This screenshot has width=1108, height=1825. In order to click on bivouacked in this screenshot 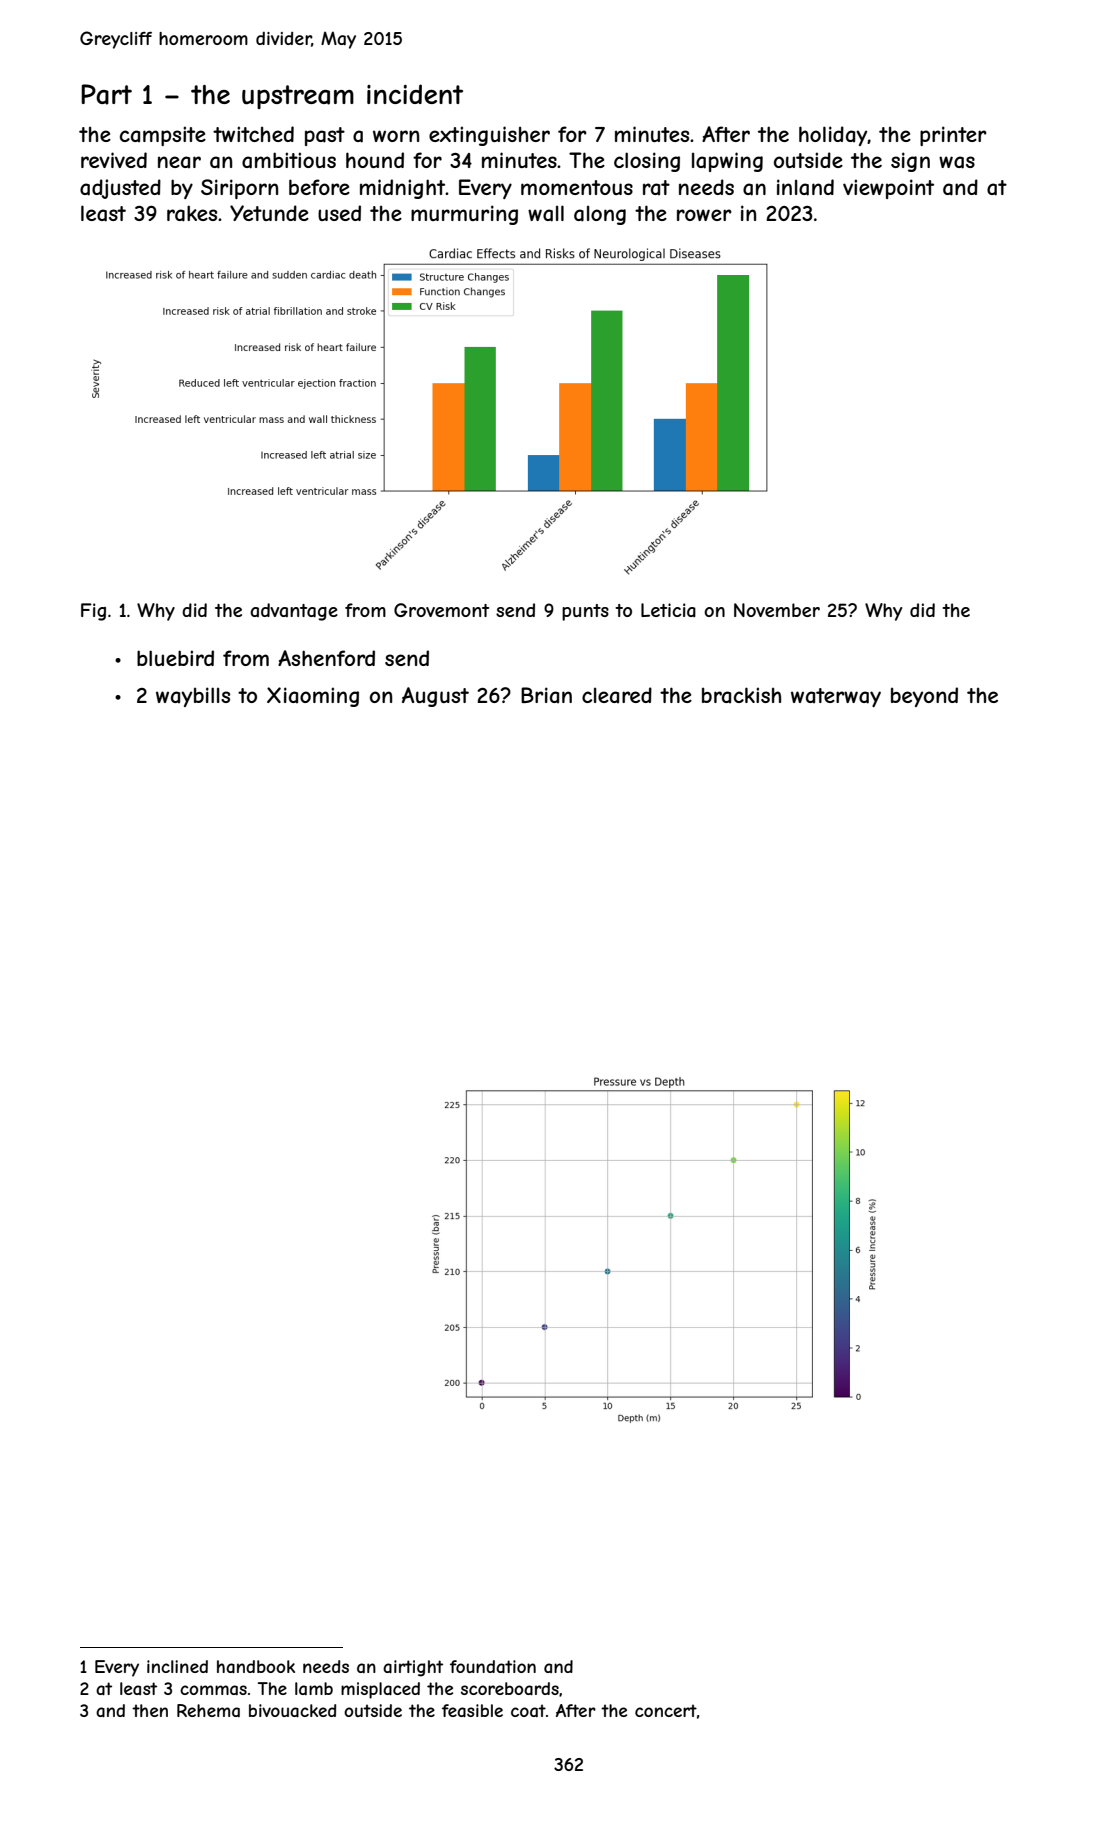, I will do `click(292, 1710)`.
